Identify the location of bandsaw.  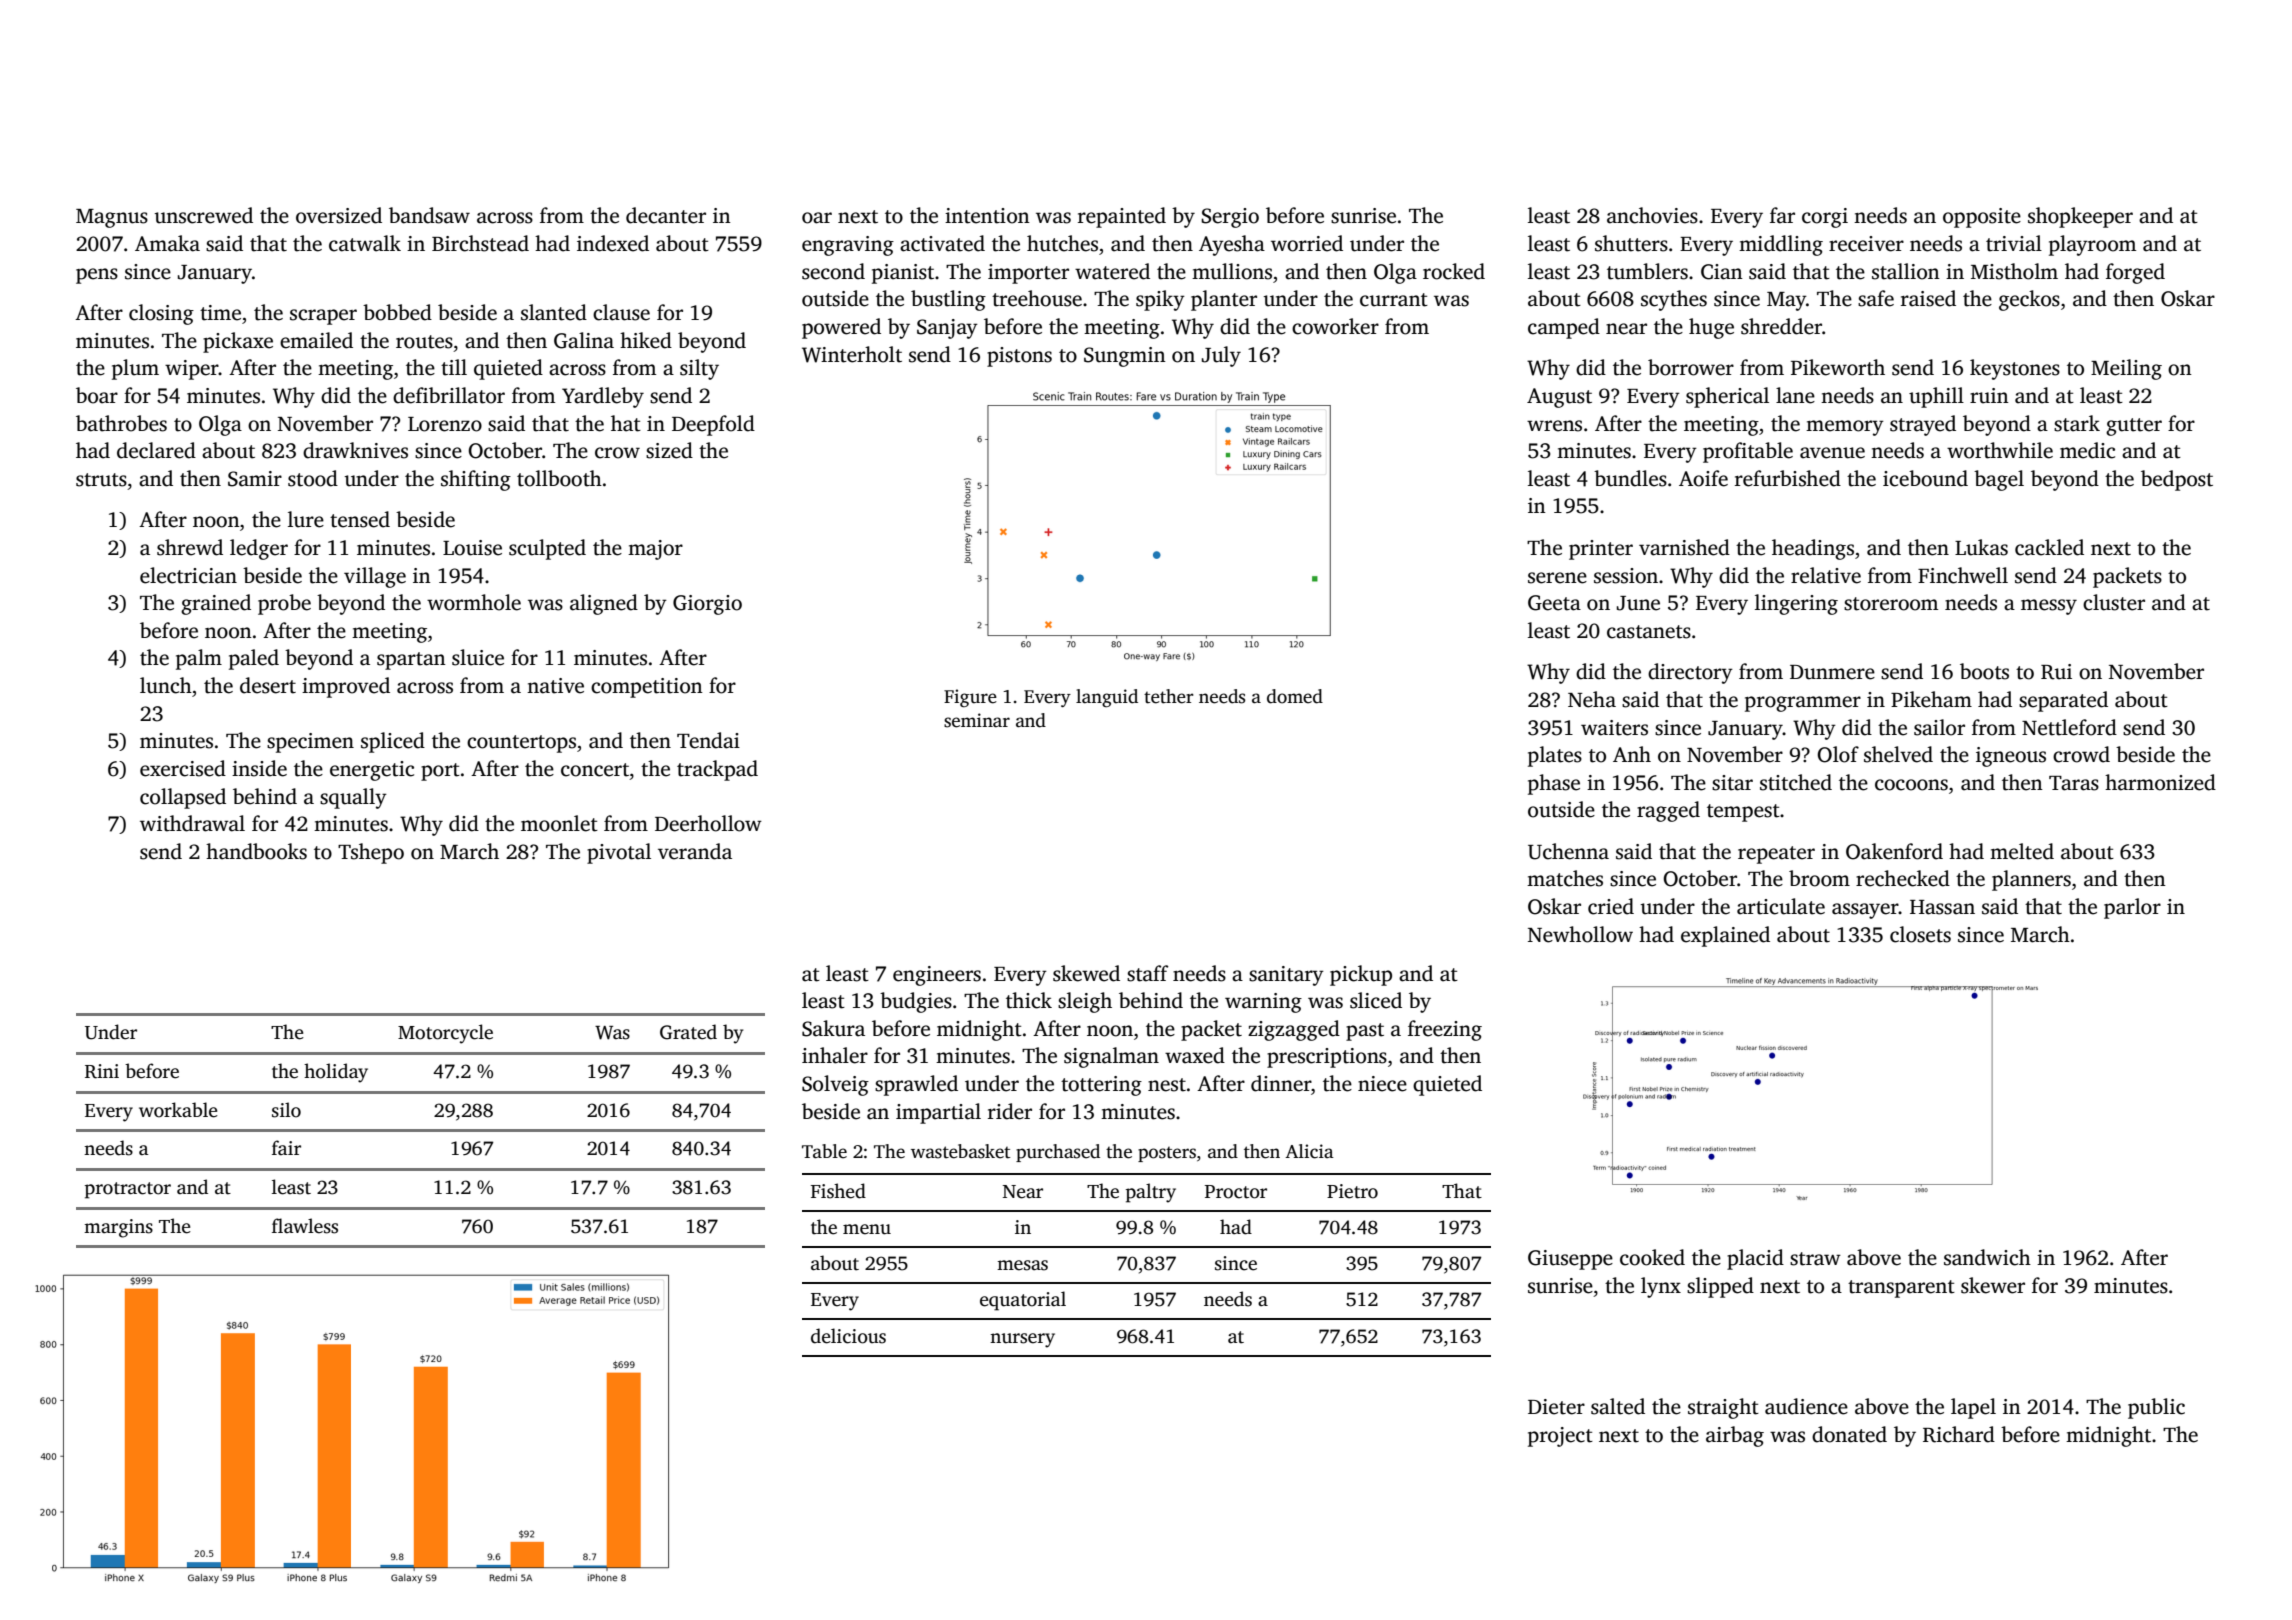
(429, 215).
